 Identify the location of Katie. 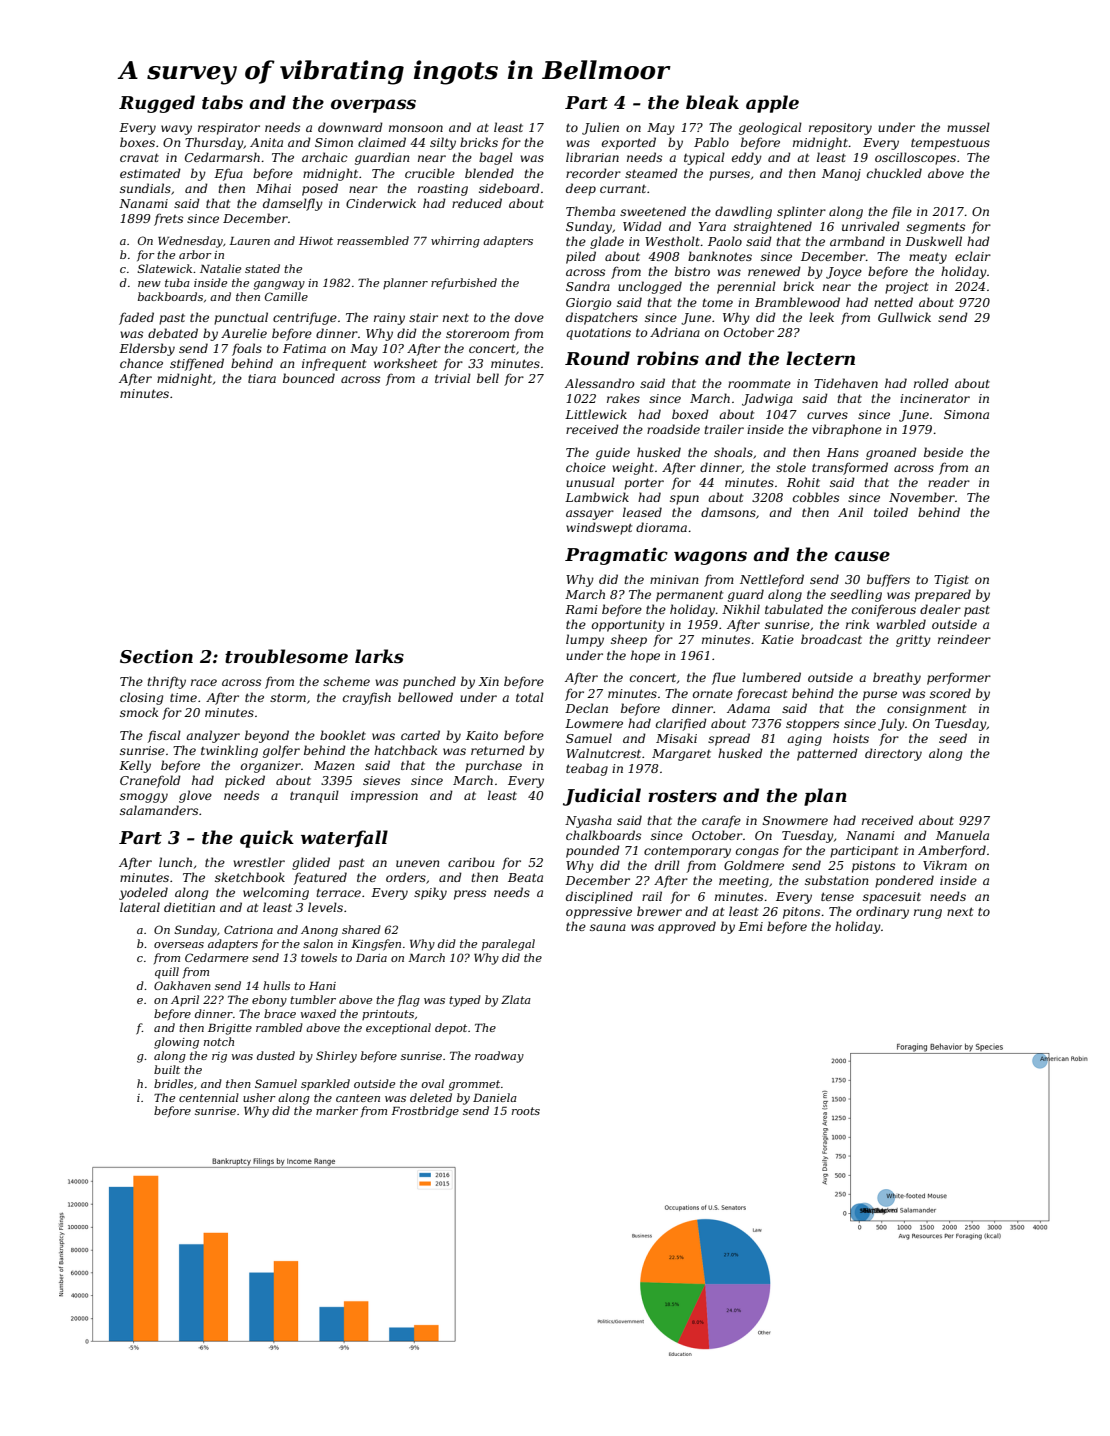
(777, 639).
